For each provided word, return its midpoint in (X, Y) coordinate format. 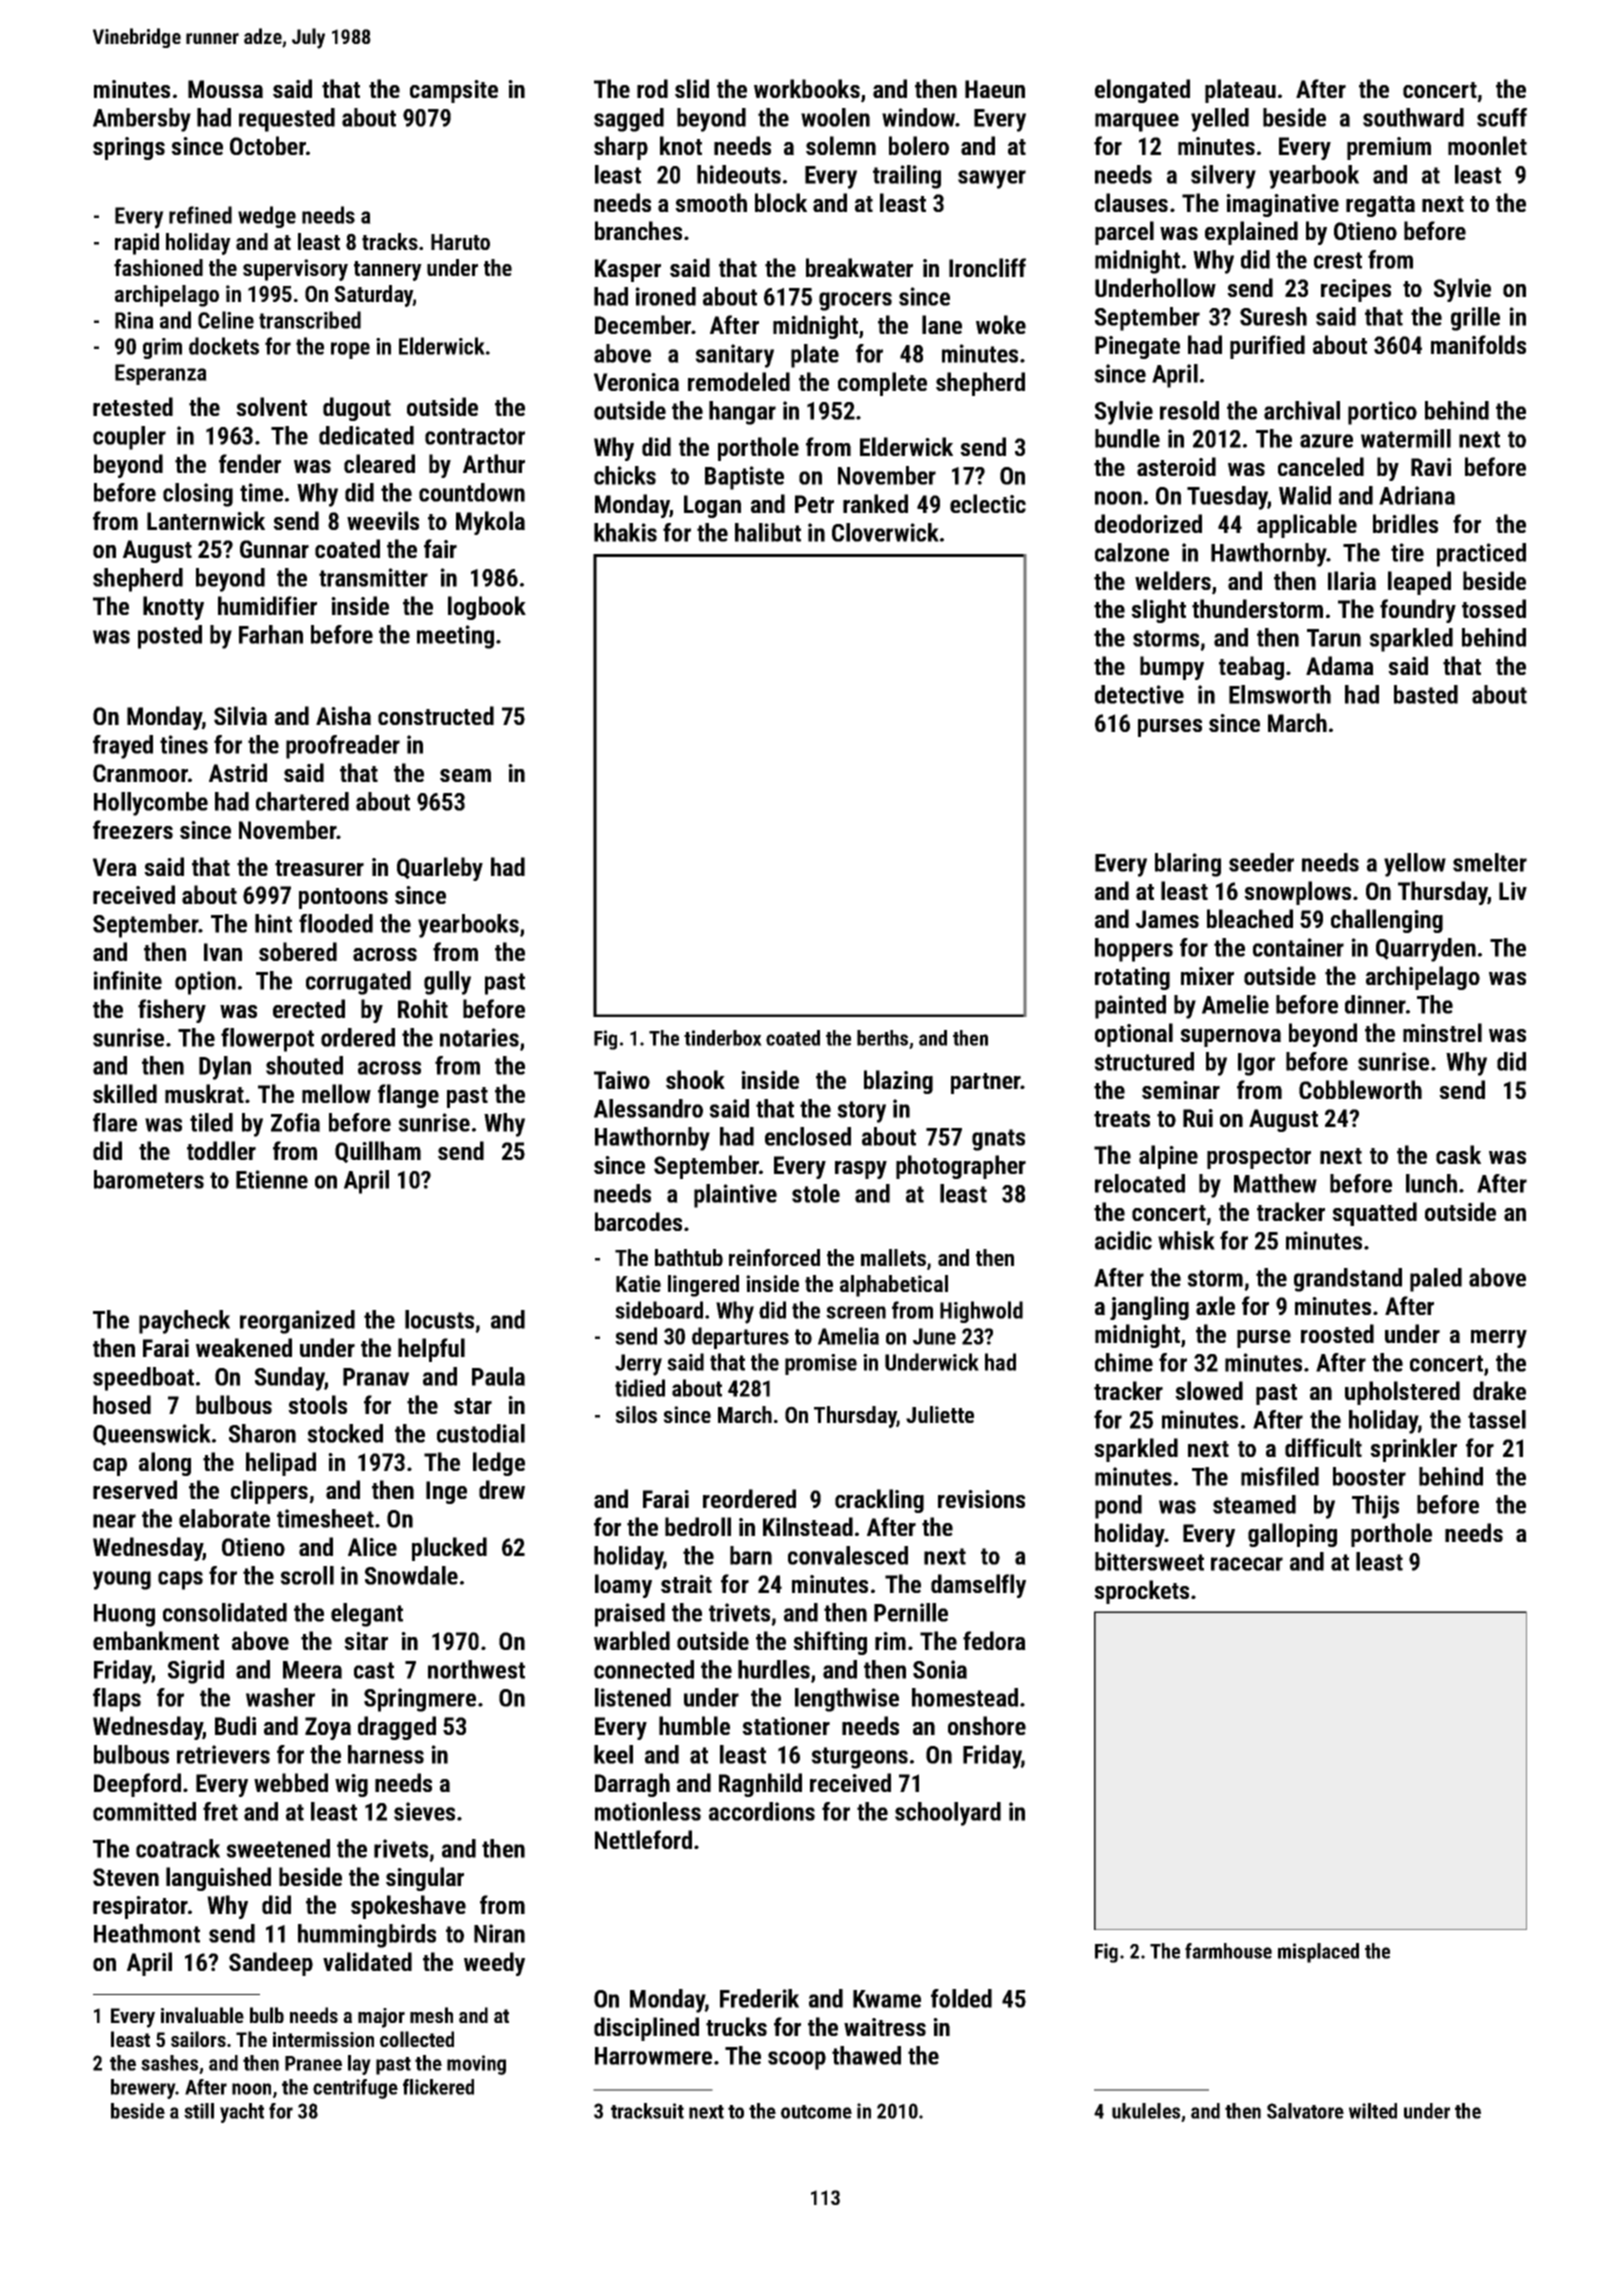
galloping (1292, 1535)
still (199, 2111)
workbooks (807, 88)
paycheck (184, 1322)
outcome (816, 2112)
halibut (768, 532)
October (268, 145)
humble (694, 1725)
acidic (1123, 1240)
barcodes (638, 1221)
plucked (449, 1549)
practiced (1481, 555)
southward (1413, 117)
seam (465, 775)
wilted (1373, 2111)
